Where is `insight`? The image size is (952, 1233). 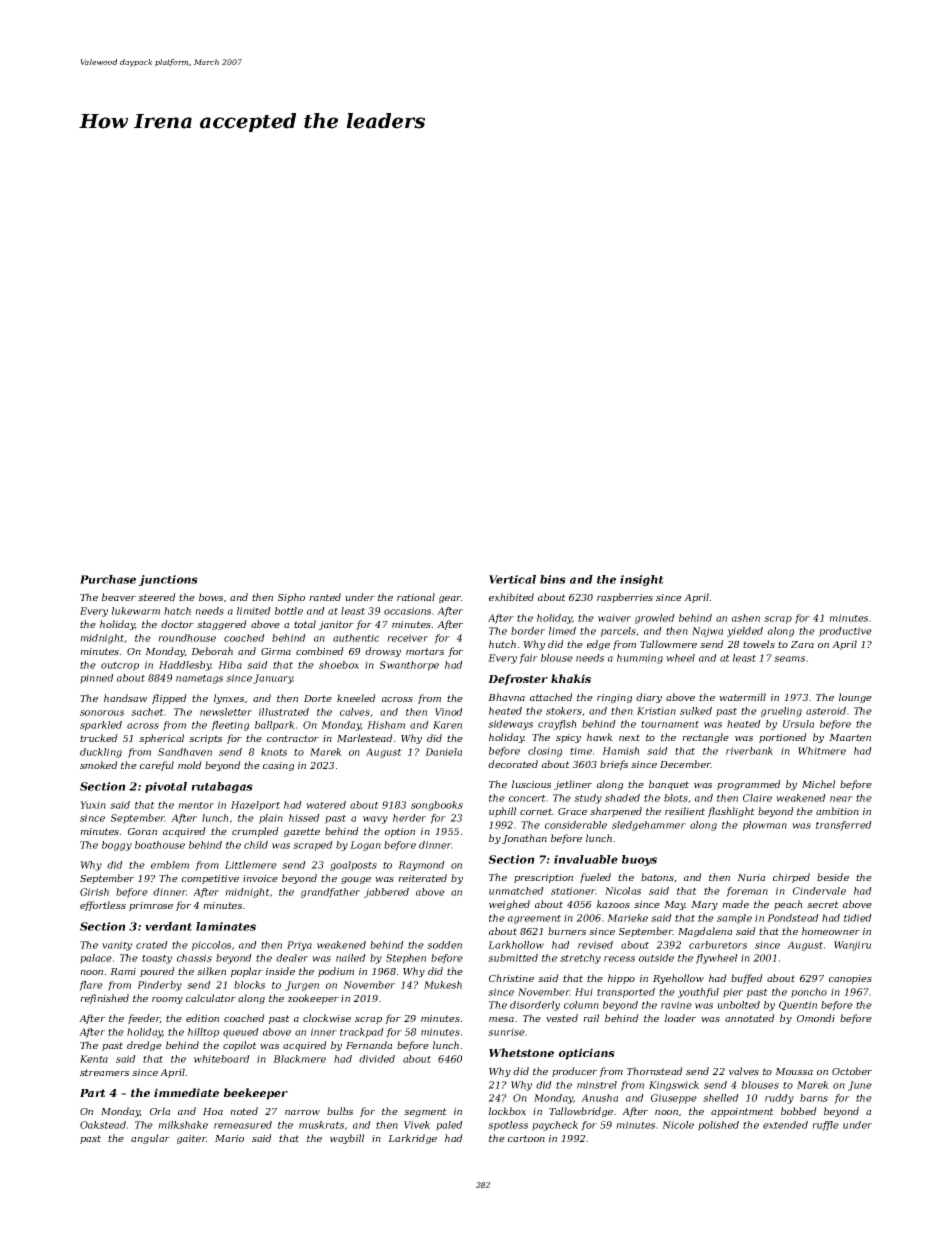 insight is located at coordinates (642, 580).
